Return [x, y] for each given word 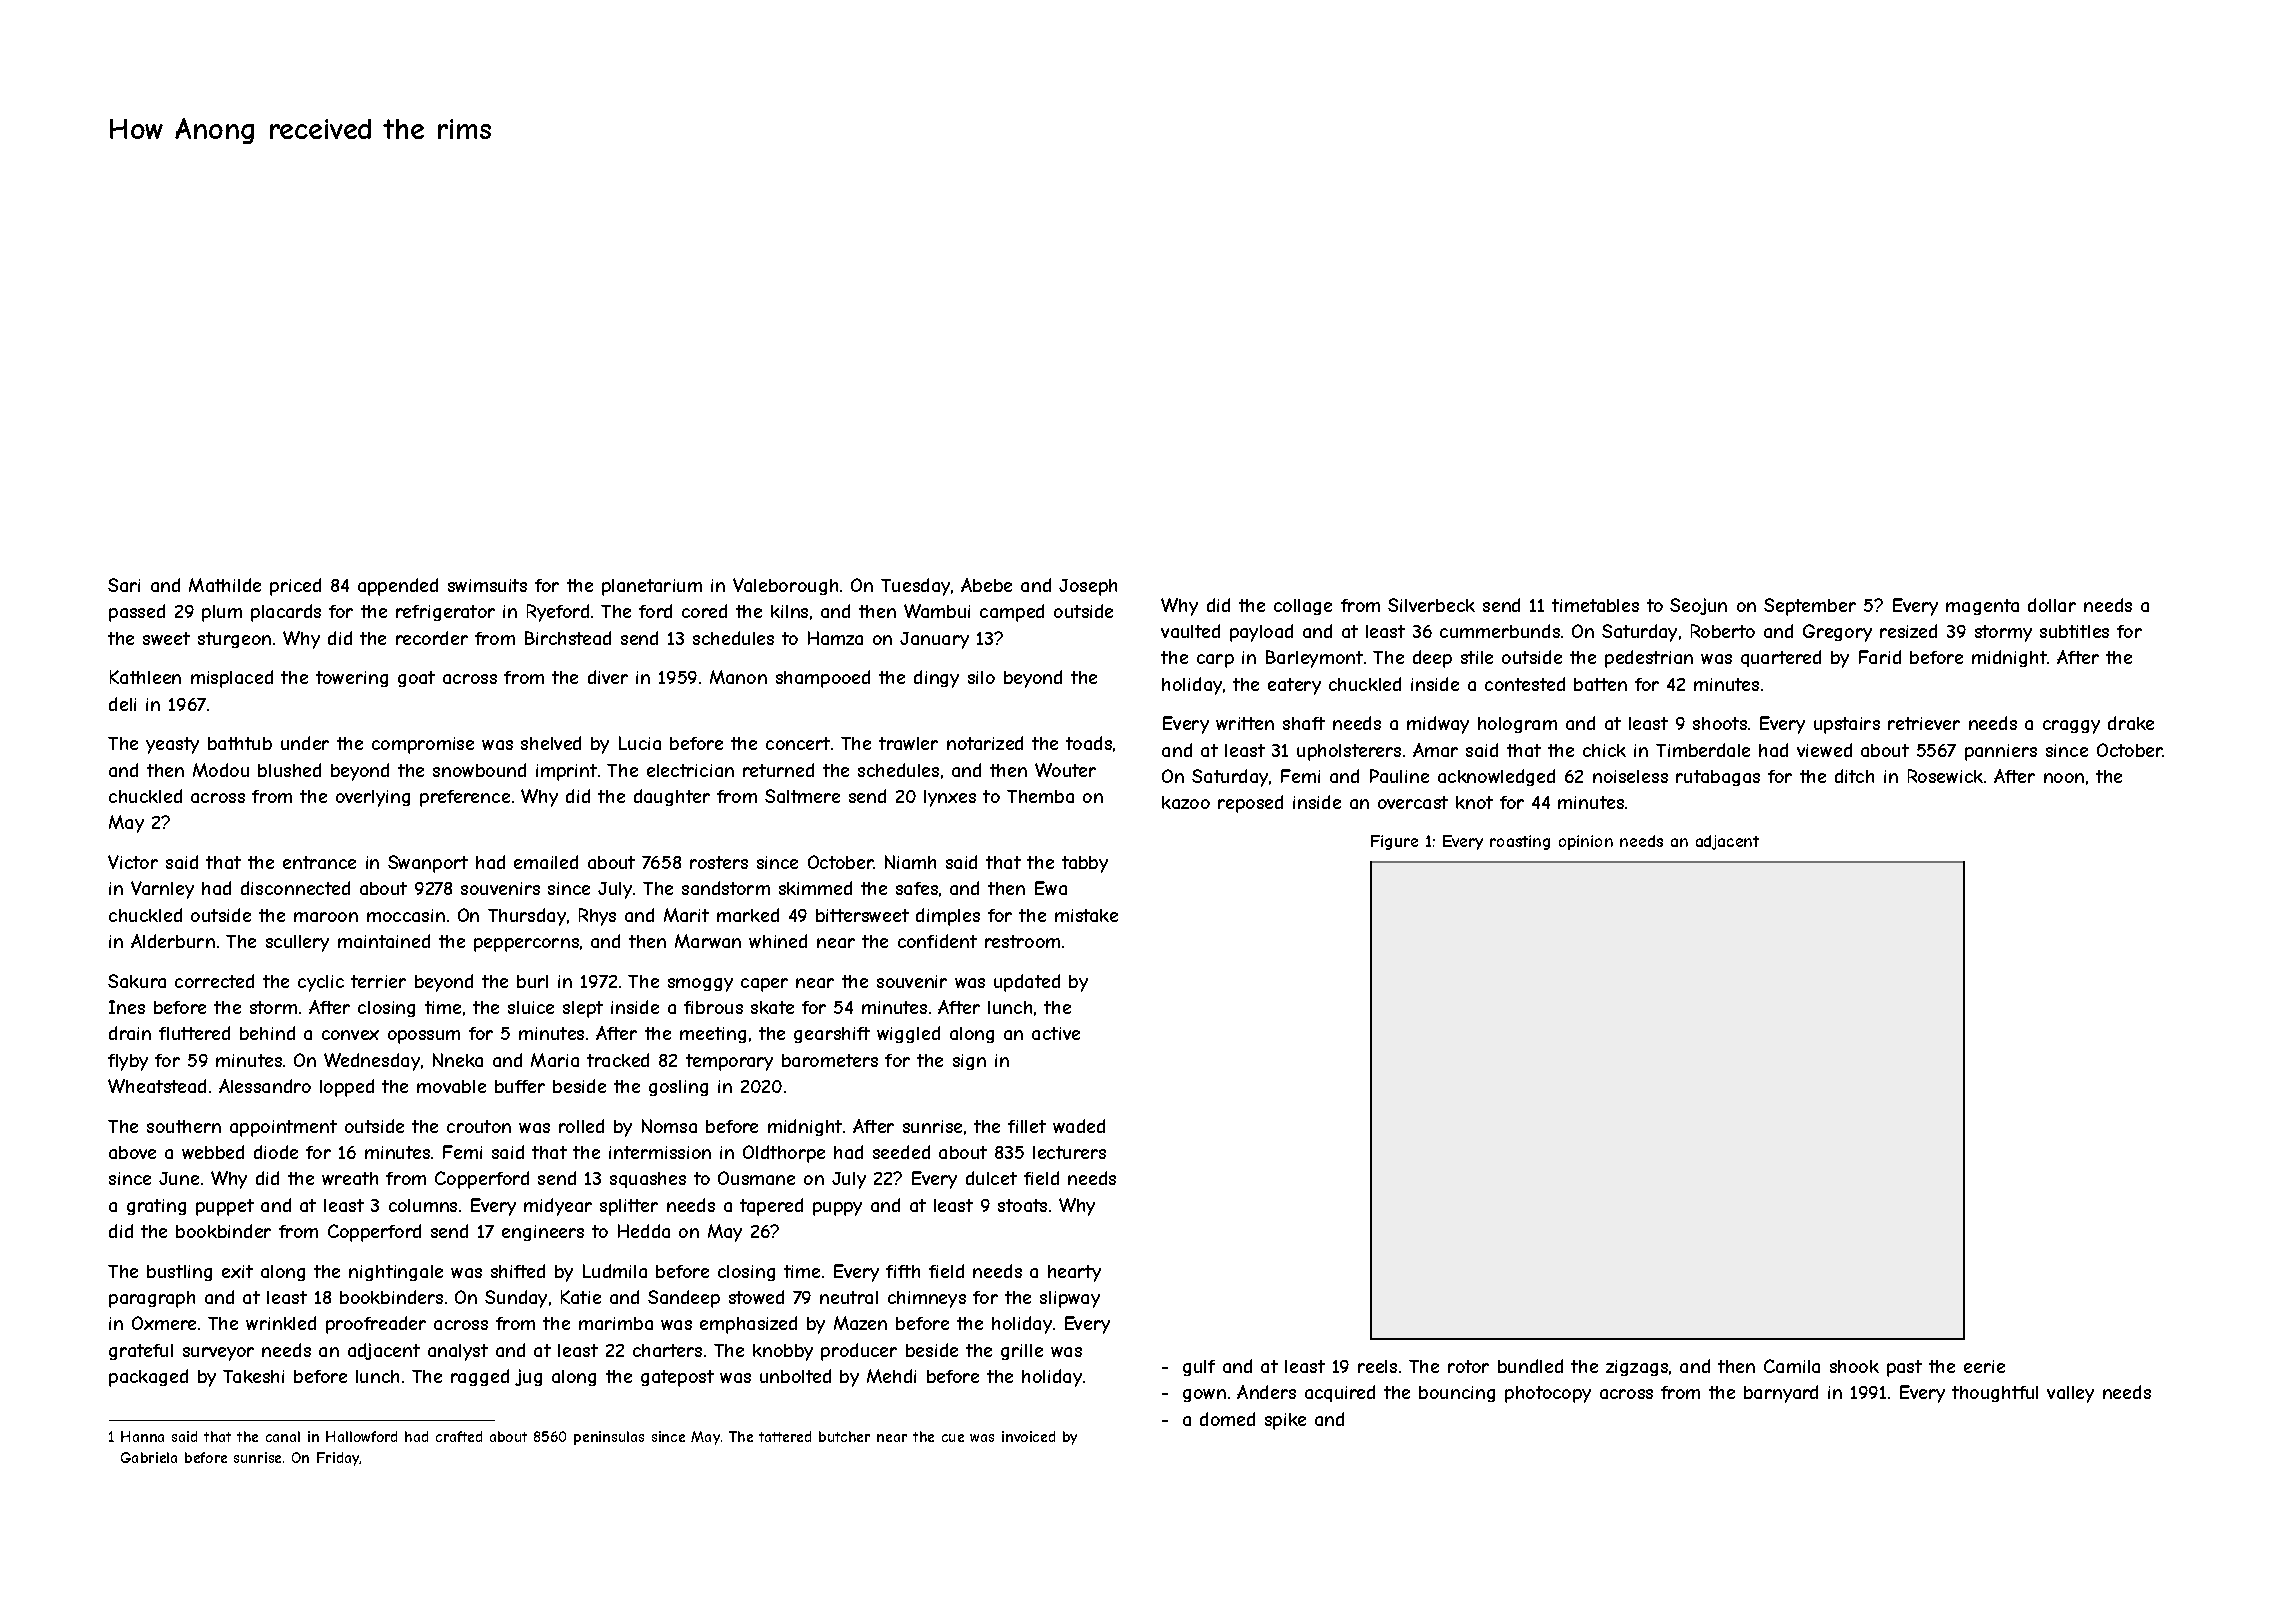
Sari [124, 585]
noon [2064, 778]
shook [1854, 1366]
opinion [1586, 842]
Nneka [458, 1060]
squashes [648, 1180]
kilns [789, 611]
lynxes [950, 798]
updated [1027, 983]
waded [1079, 1126]
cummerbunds [1500, 631]
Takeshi [253, 1376]
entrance [319, 862]
